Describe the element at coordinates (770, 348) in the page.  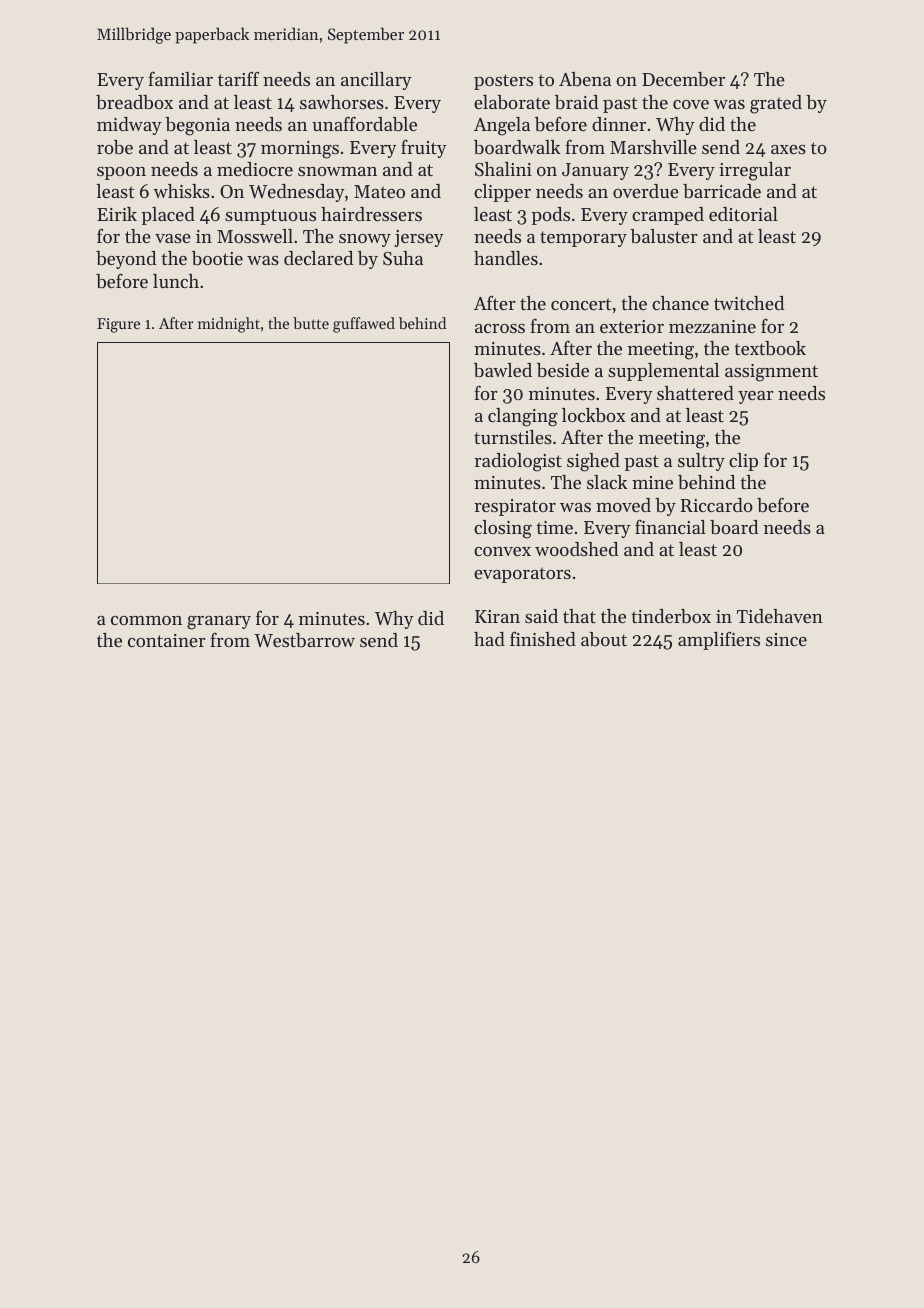
I see `textbook` at that location.
